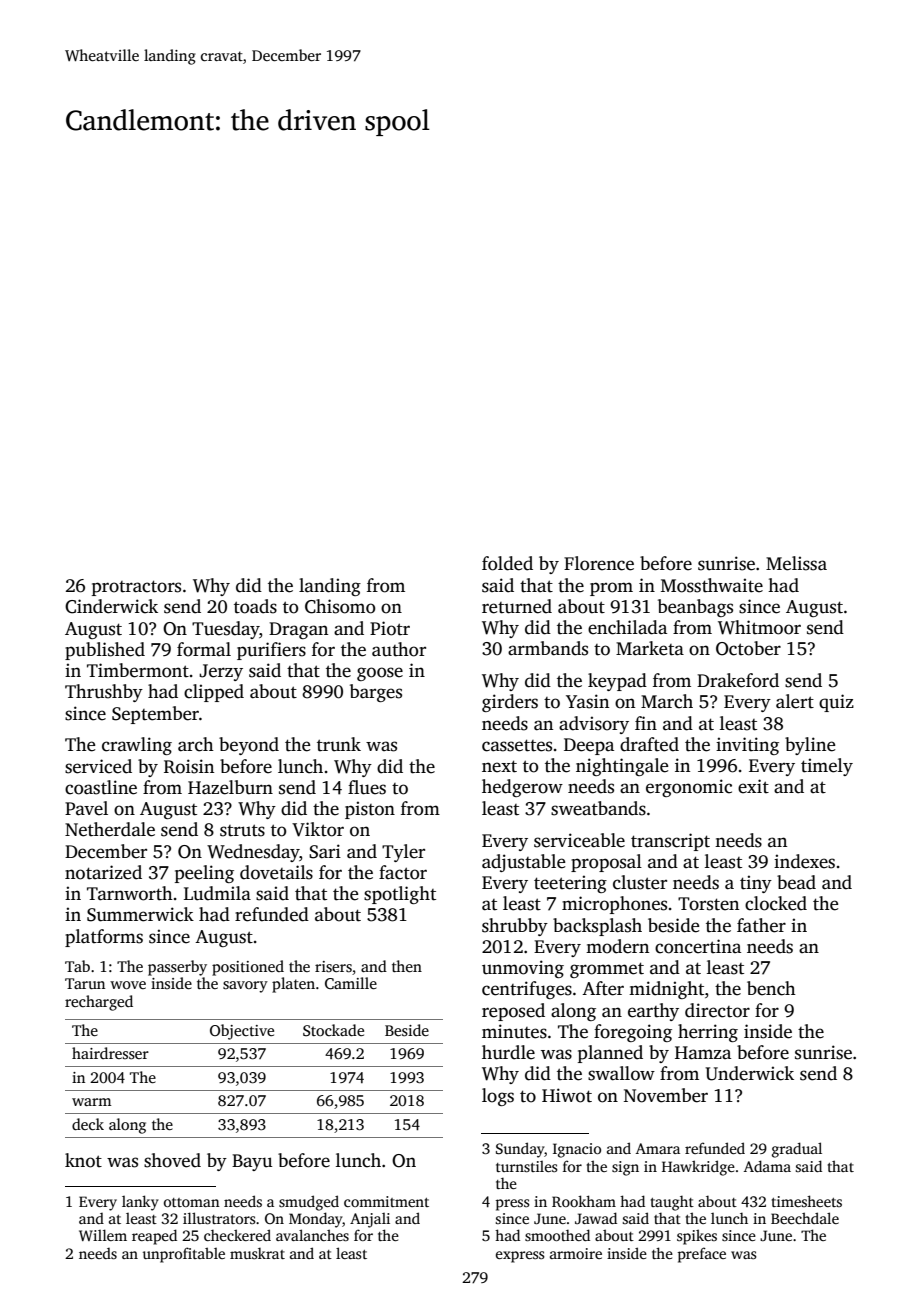 Image resolution: width=924 pixels, height=1308 pixels. Describe the element at coordinates (103, 872) in the screenshot. I see `notarized` at that location.
